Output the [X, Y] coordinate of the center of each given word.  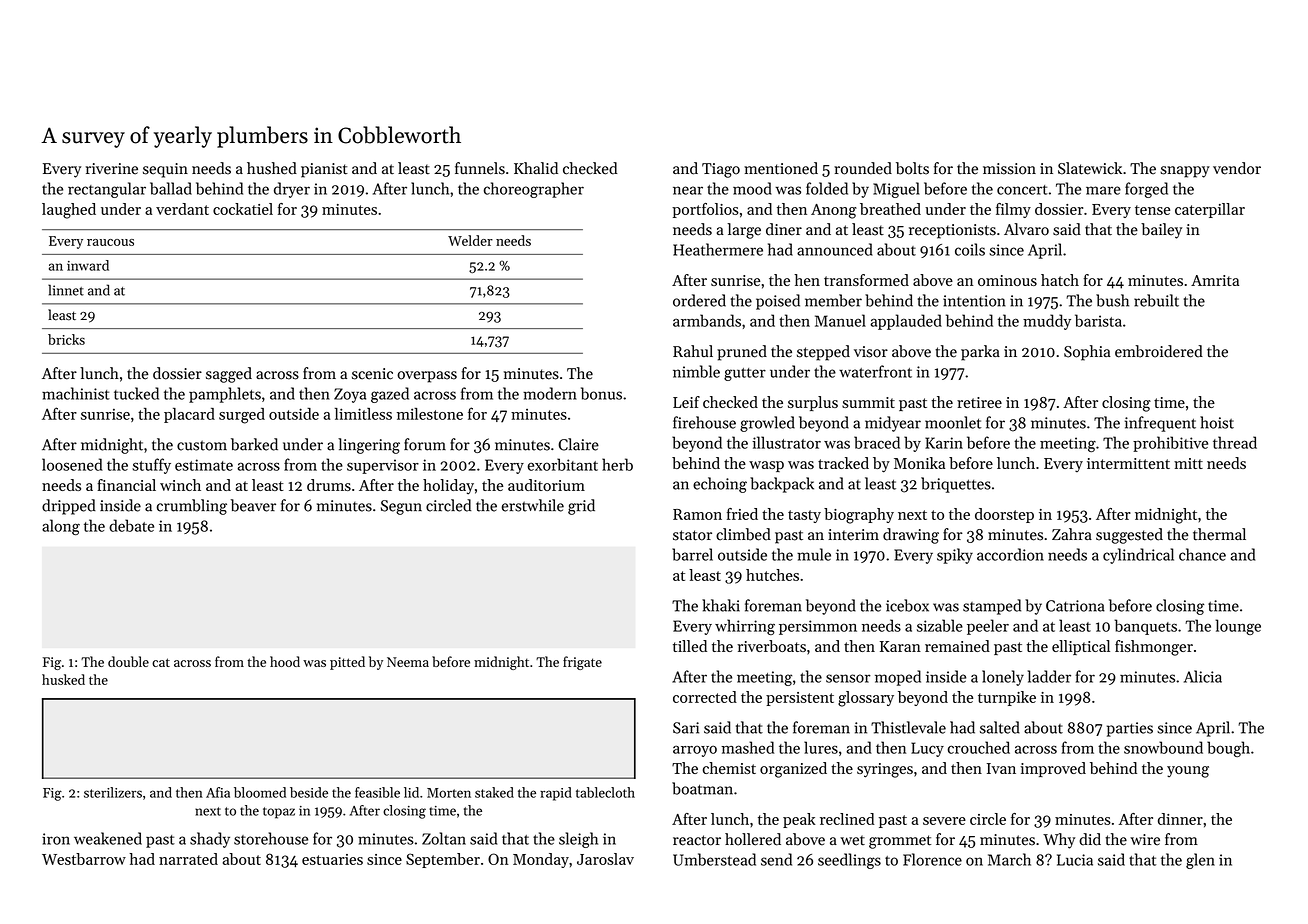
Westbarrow [84, 859]
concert [1022, 190]
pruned [742, 353]
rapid [556, 794]
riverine [112, 169]
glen [1200, 861]
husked [63, 679]
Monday [541, 860]
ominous [1007, 280]
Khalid [536, 168]
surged [242, 416]
